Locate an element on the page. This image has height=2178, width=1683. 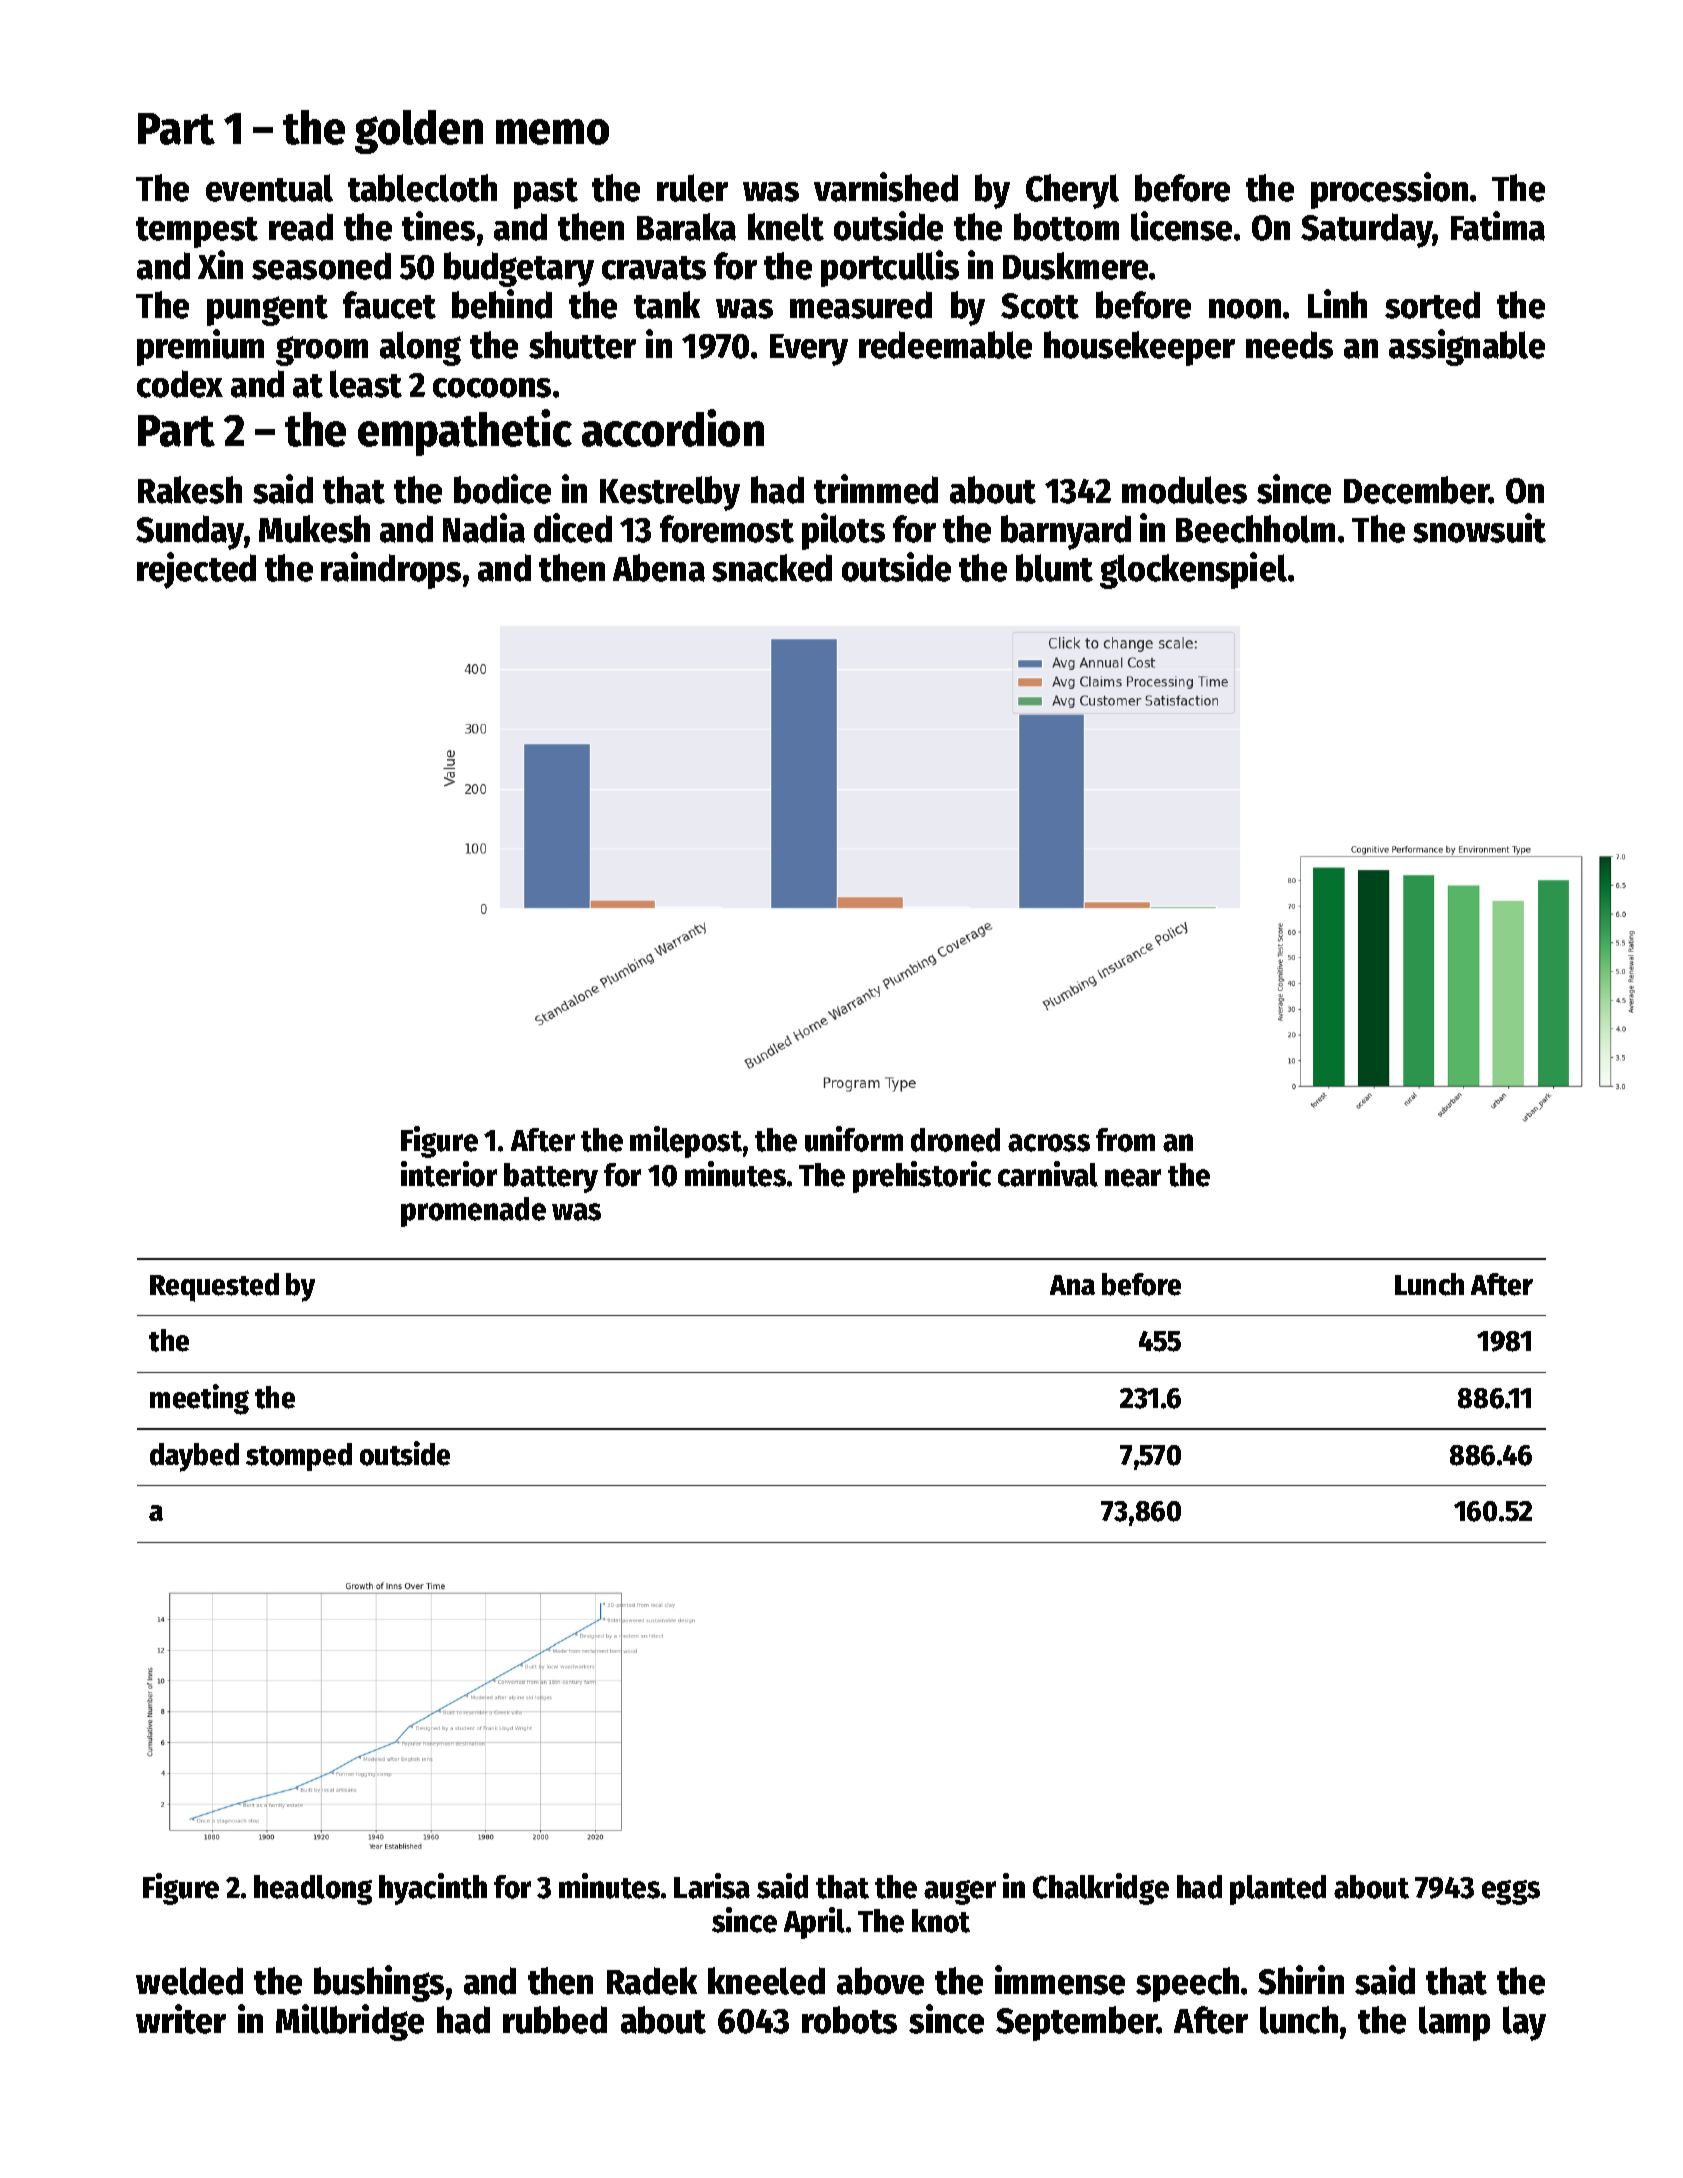
procession is located at coordinates (1389, 190).
